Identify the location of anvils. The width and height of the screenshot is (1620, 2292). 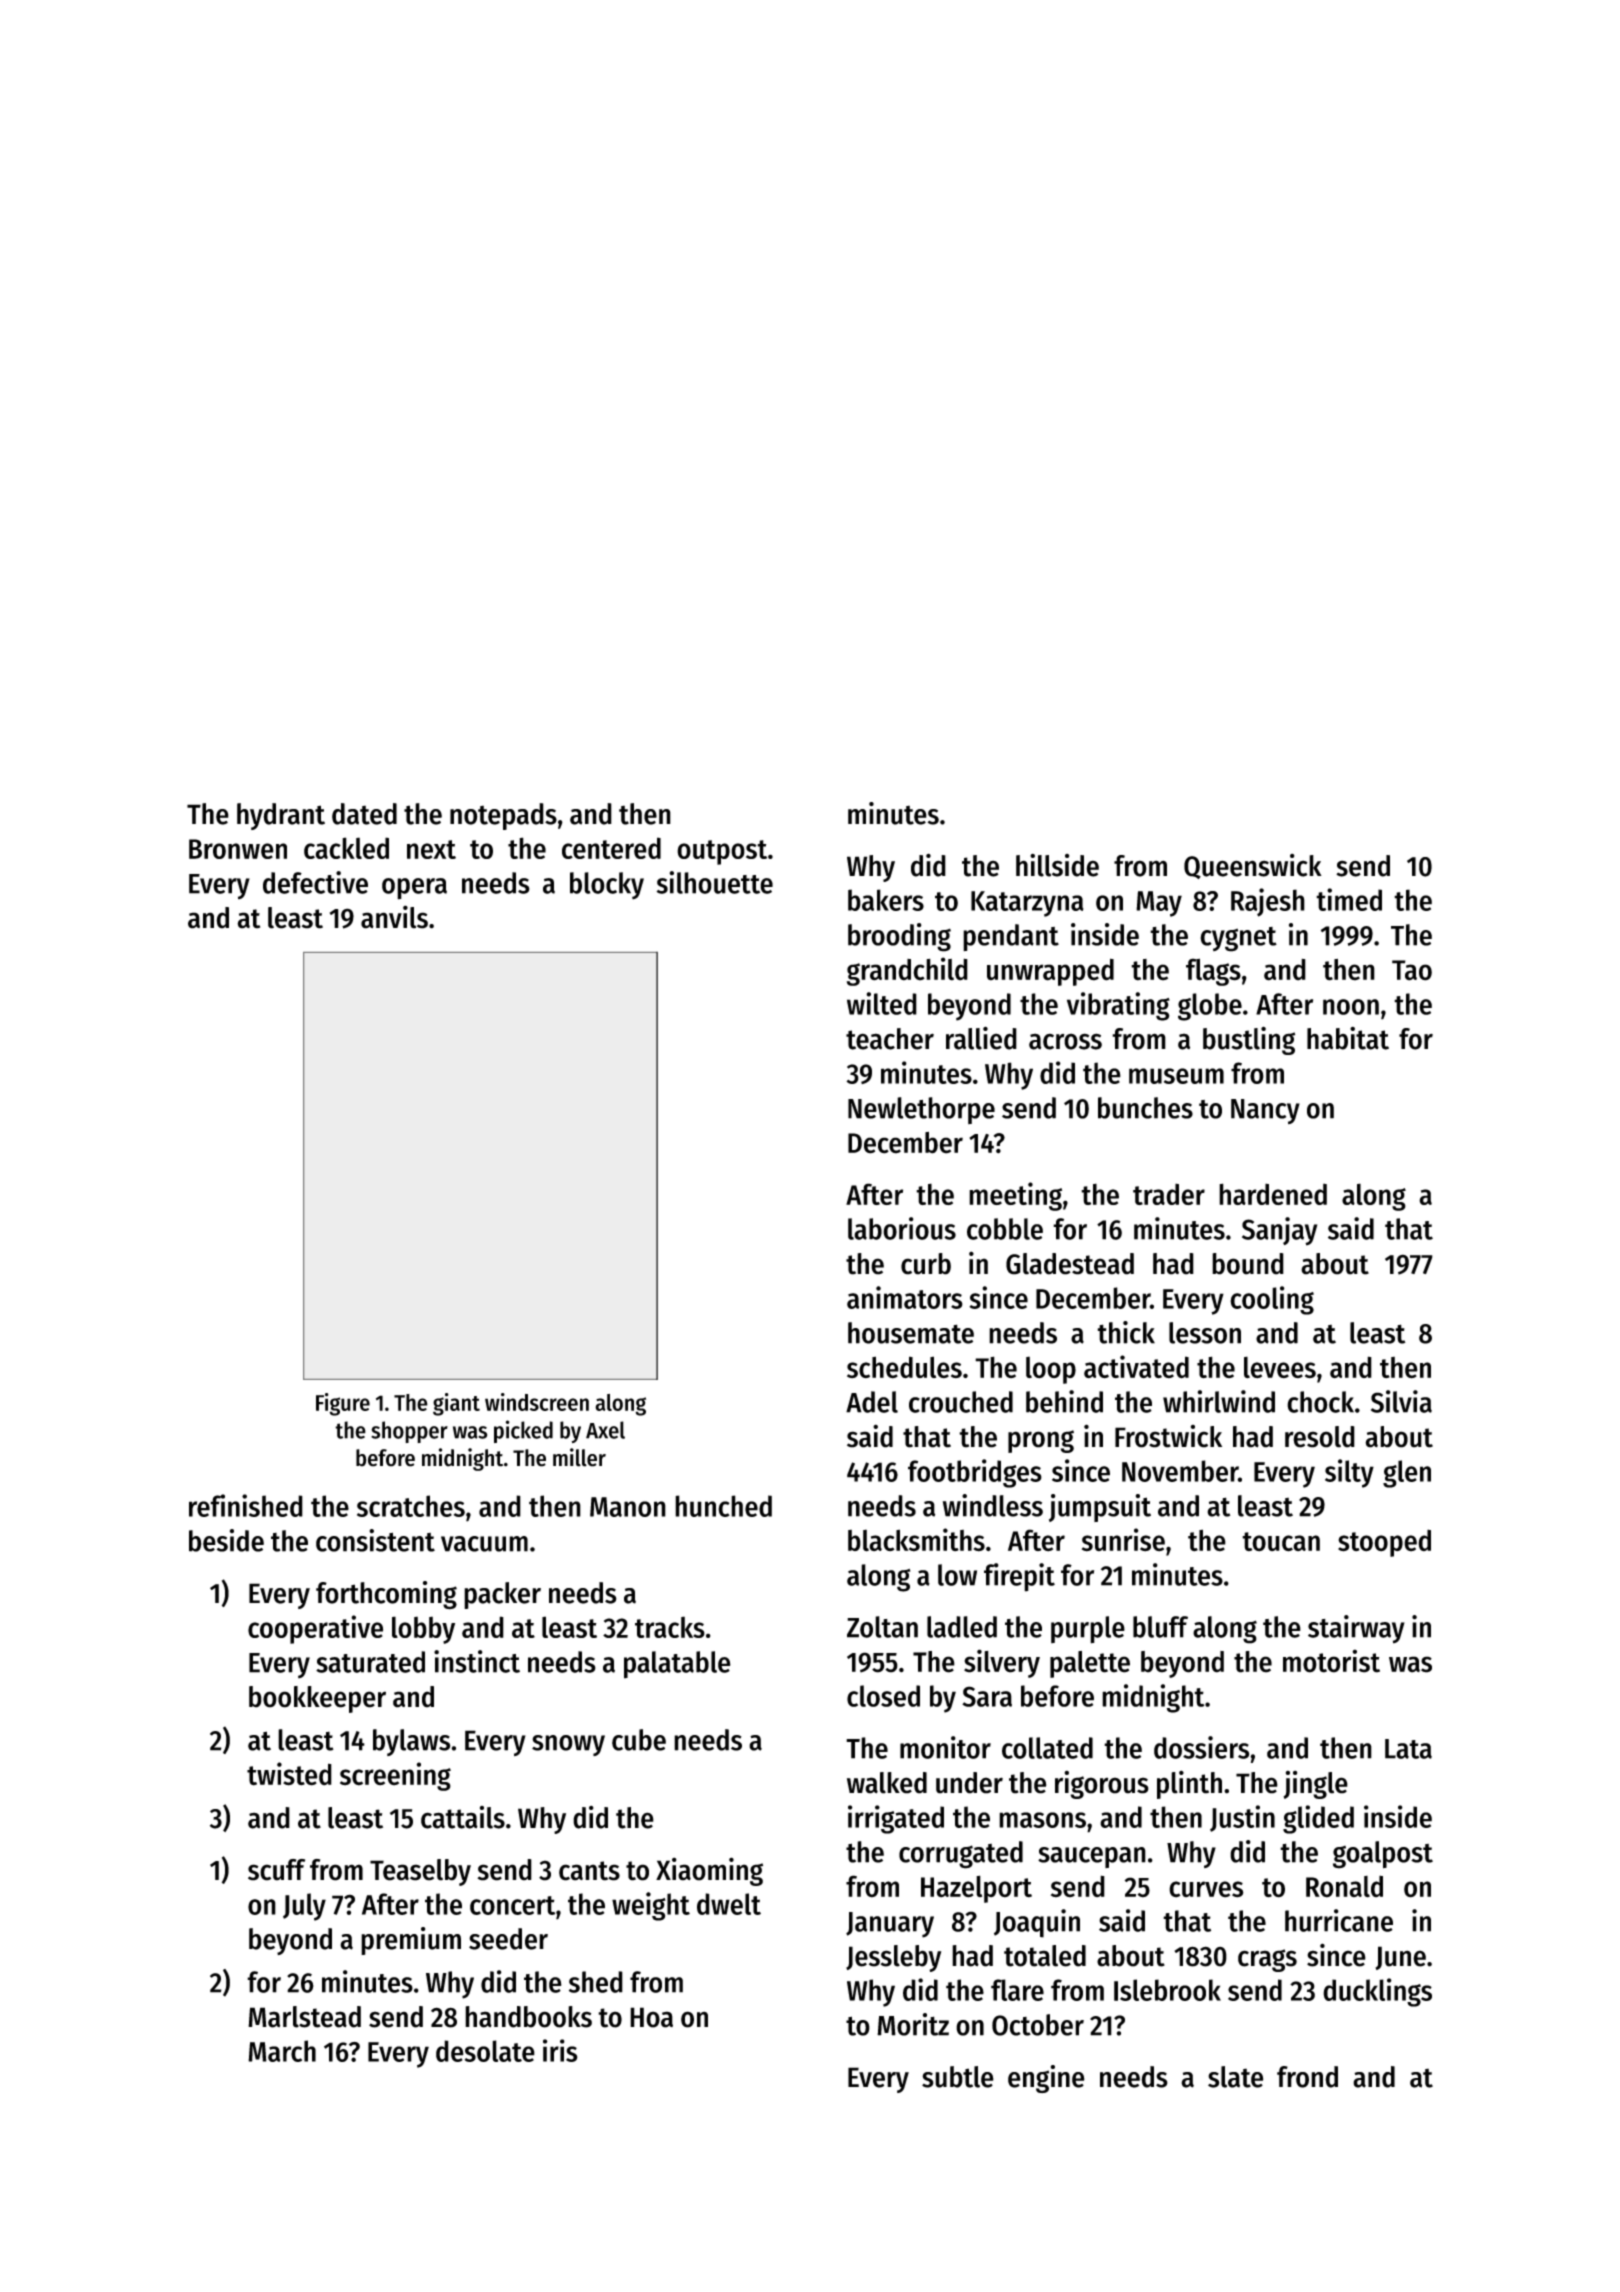
(394, 917).
